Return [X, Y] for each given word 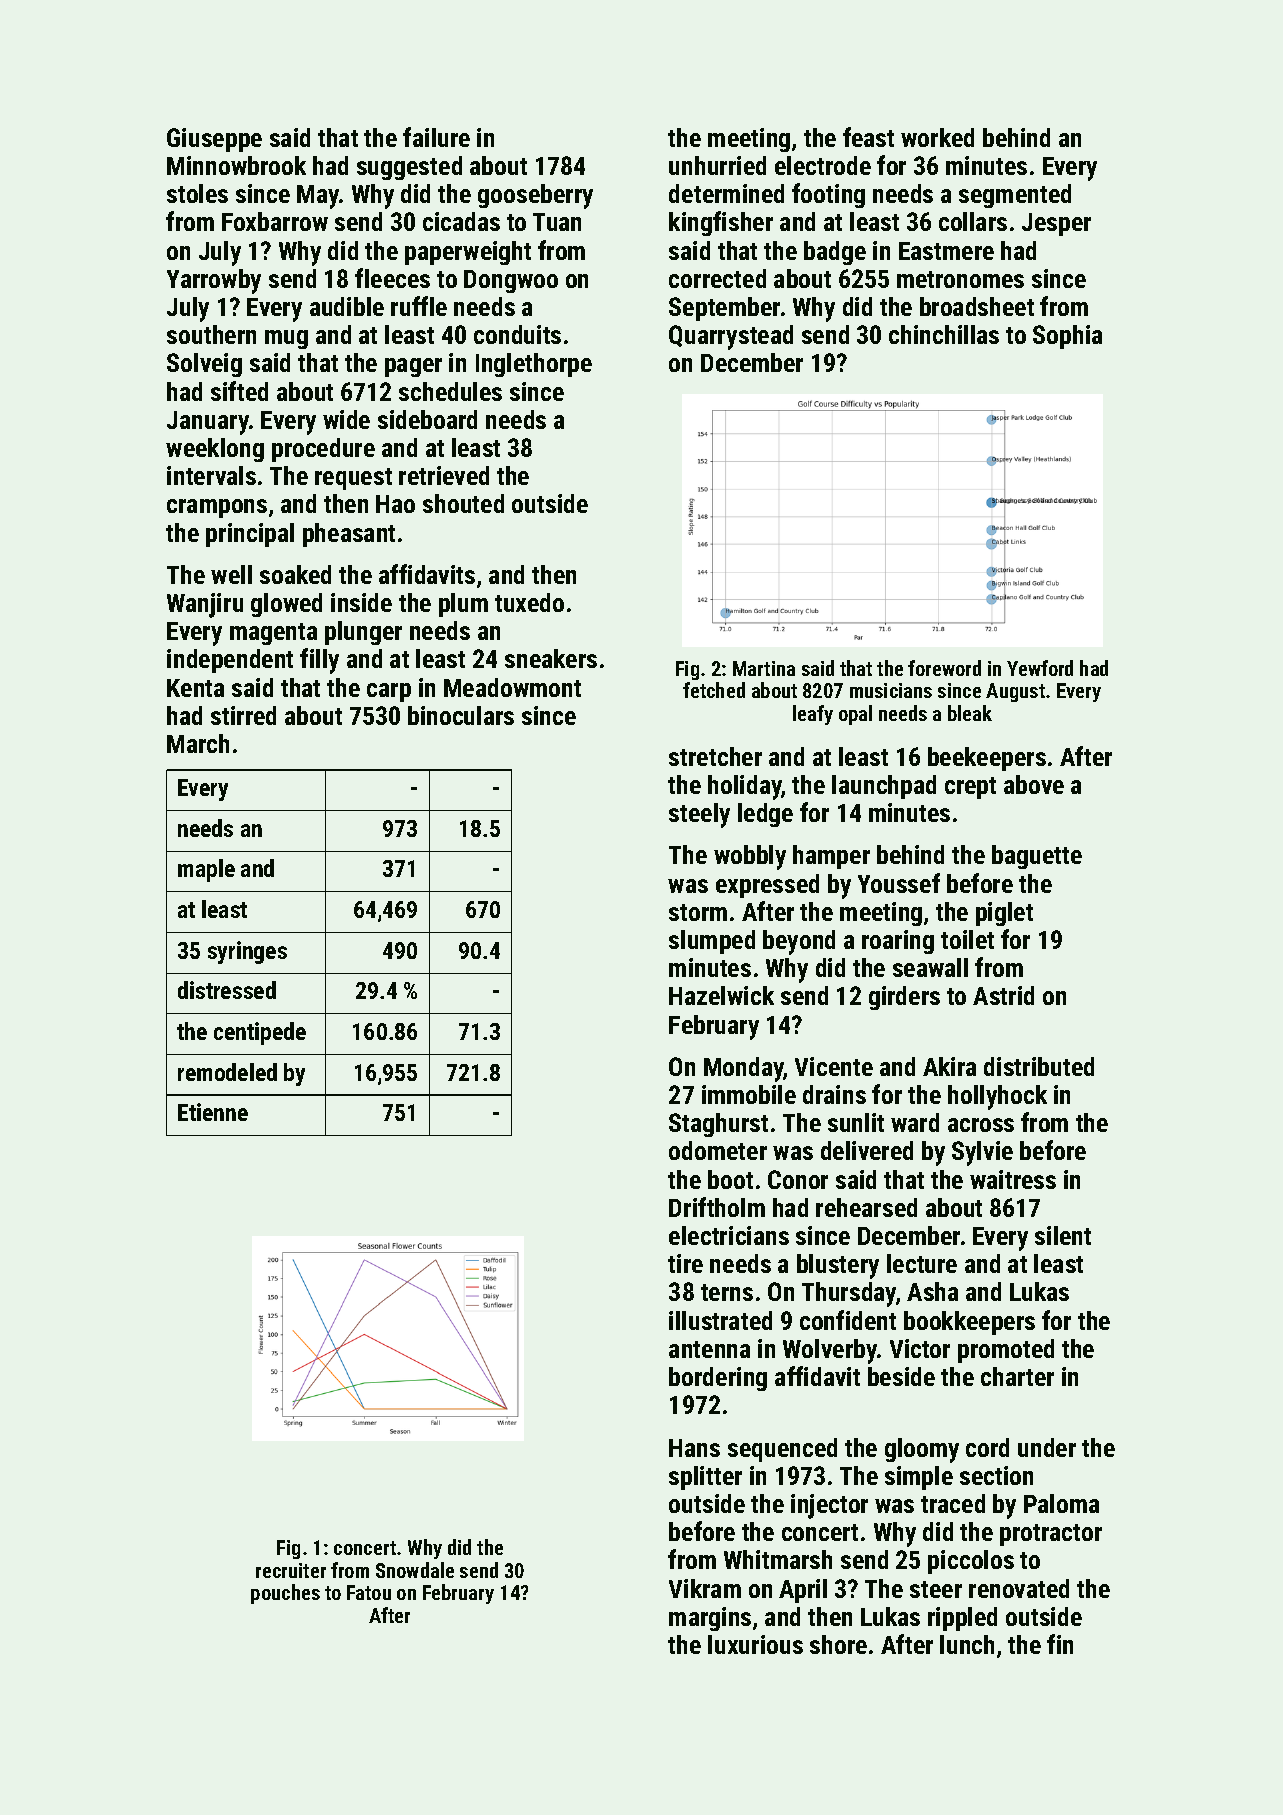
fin [1060, 1644]
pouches [285, 1594]
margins [710, 1619]
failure [436, 137]
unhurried [717, 165]
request [353, 479]
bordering [718, 1379]
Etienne [213, 1112]
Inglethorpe [534, 365]
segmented [1015, 196]
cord [987, 1447]
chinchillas [944, 334]
